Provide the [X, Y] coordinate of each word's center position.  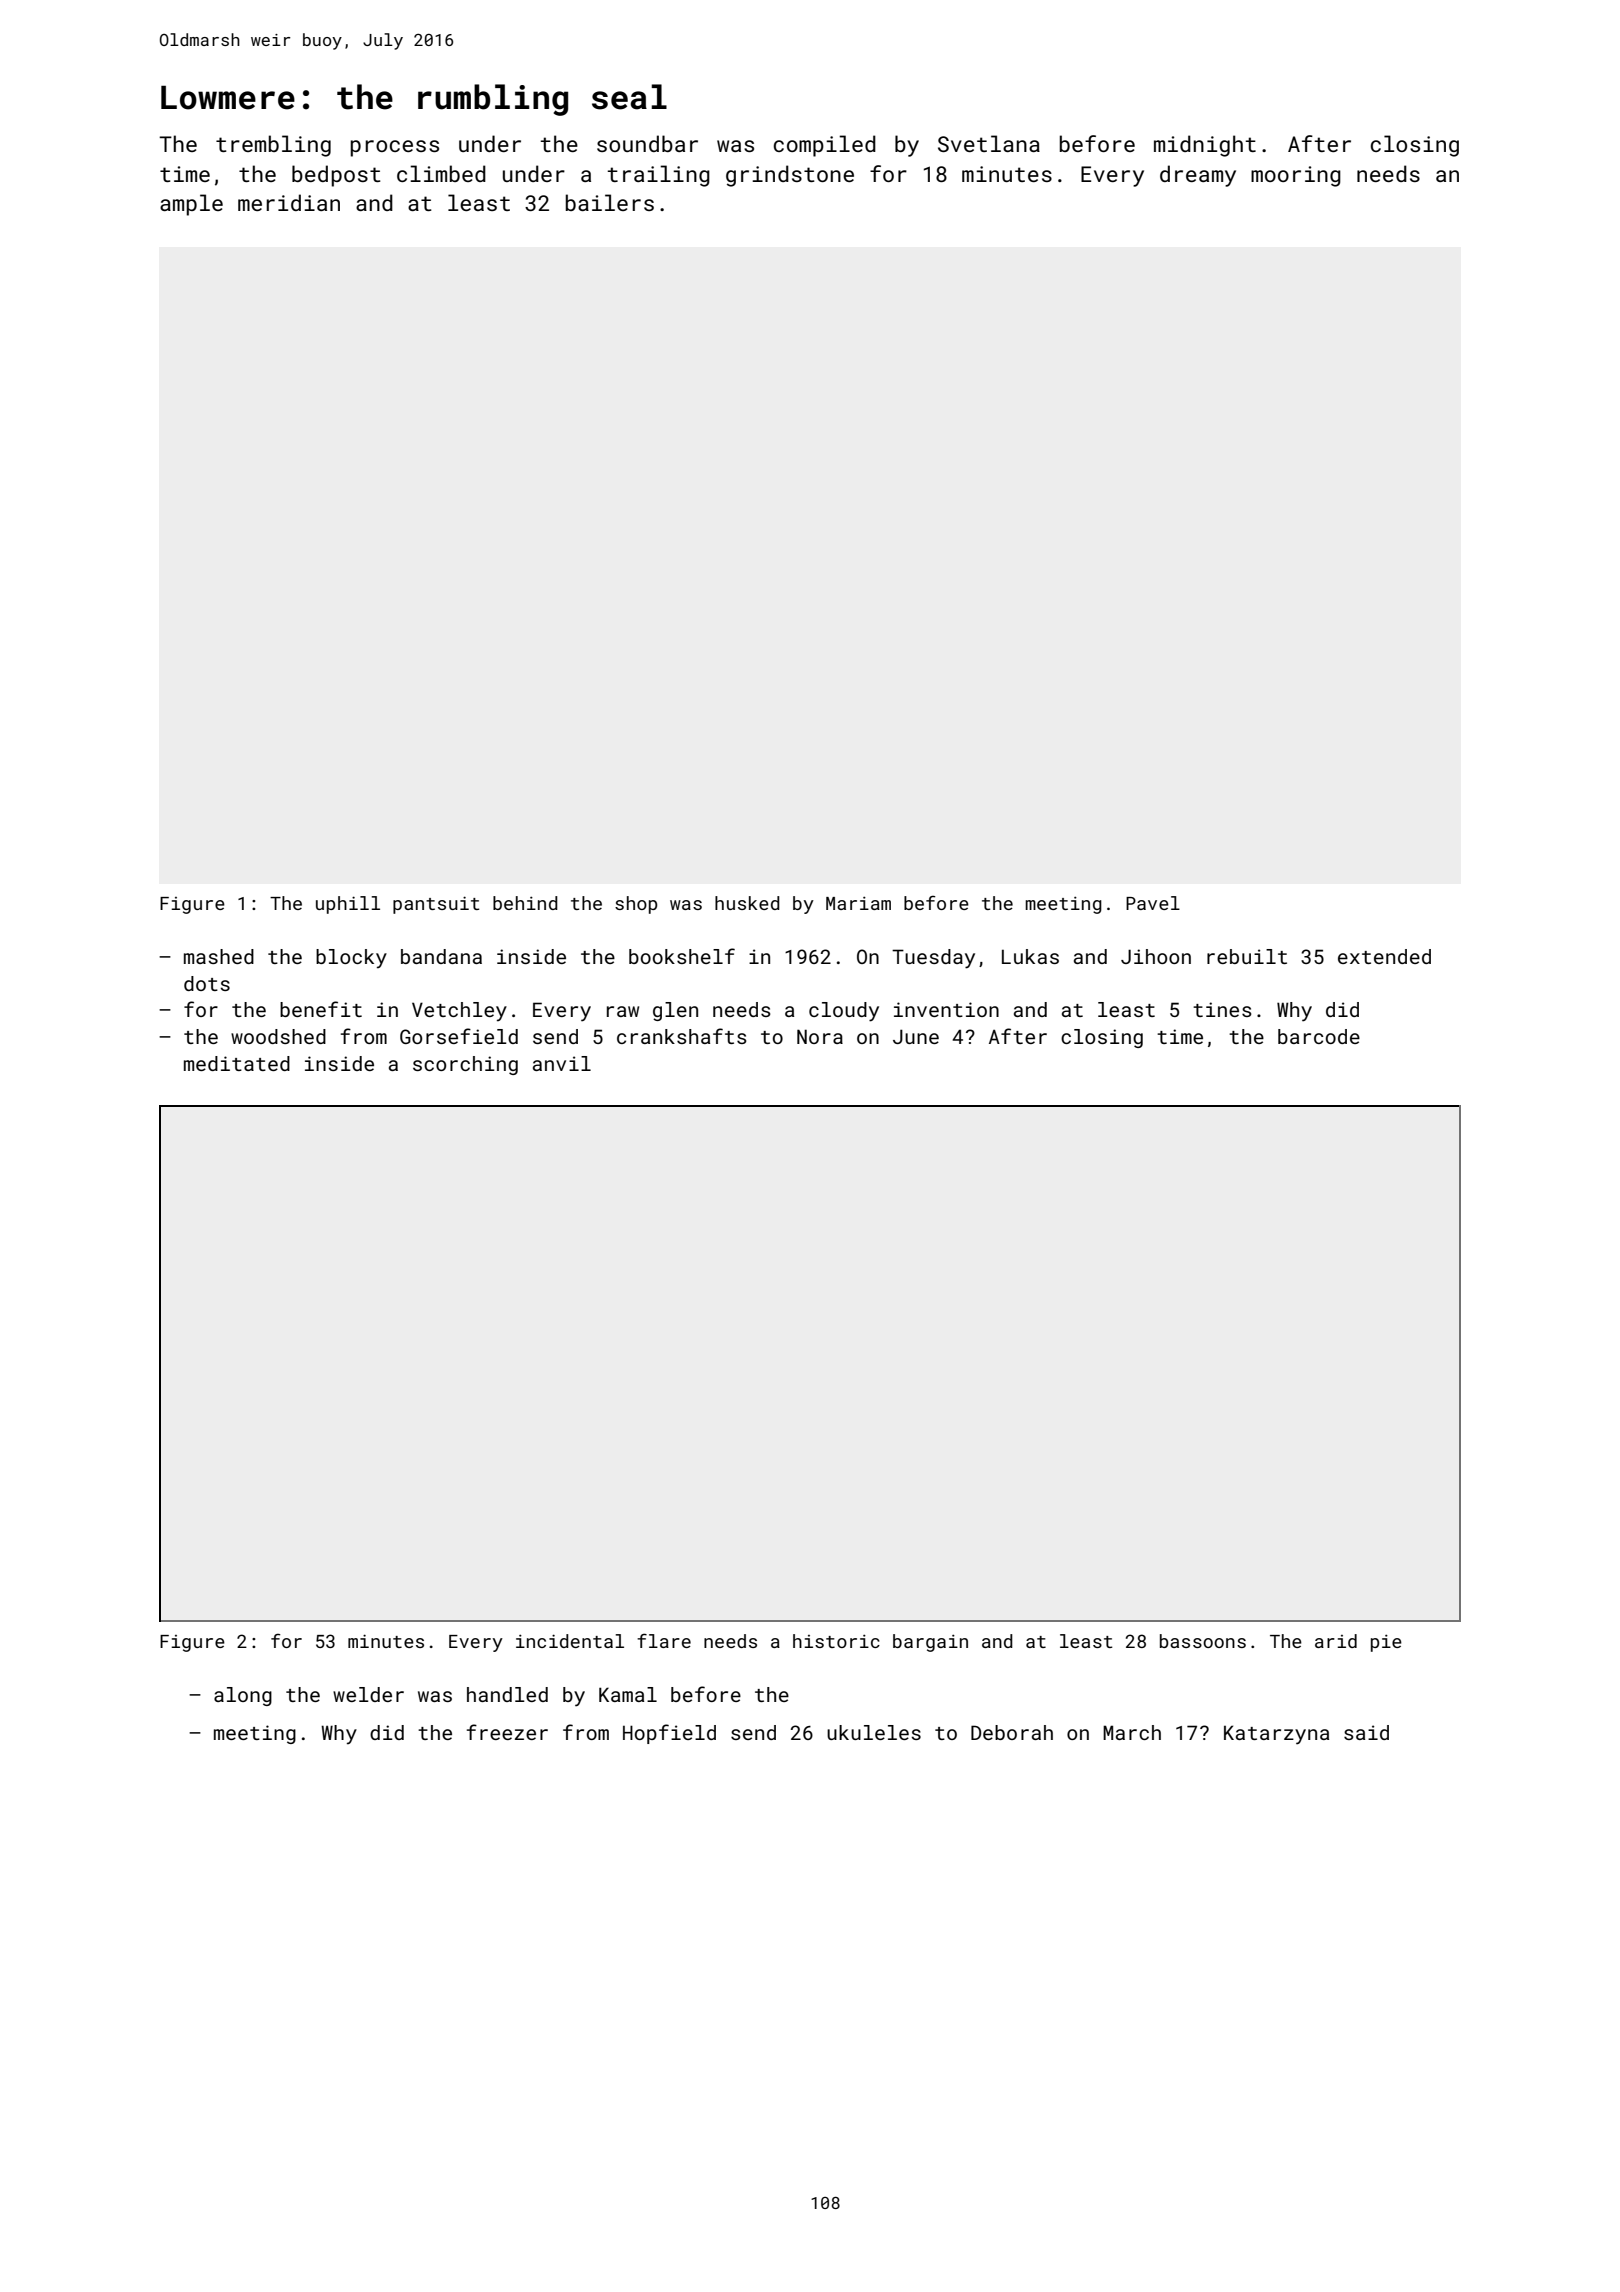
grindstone [790, 176]
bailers [610, 202]
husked [747, 903]
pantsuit [436, 905]
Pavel [1153, 903]
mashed [219, 956]
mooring [1296, 176]
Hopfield [669, 1734]
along [243, 1696]
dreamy [1198, 176]
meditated [237, 1063]
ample [191, 205]
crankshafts [682, 1036]
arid [1336, 1641]
